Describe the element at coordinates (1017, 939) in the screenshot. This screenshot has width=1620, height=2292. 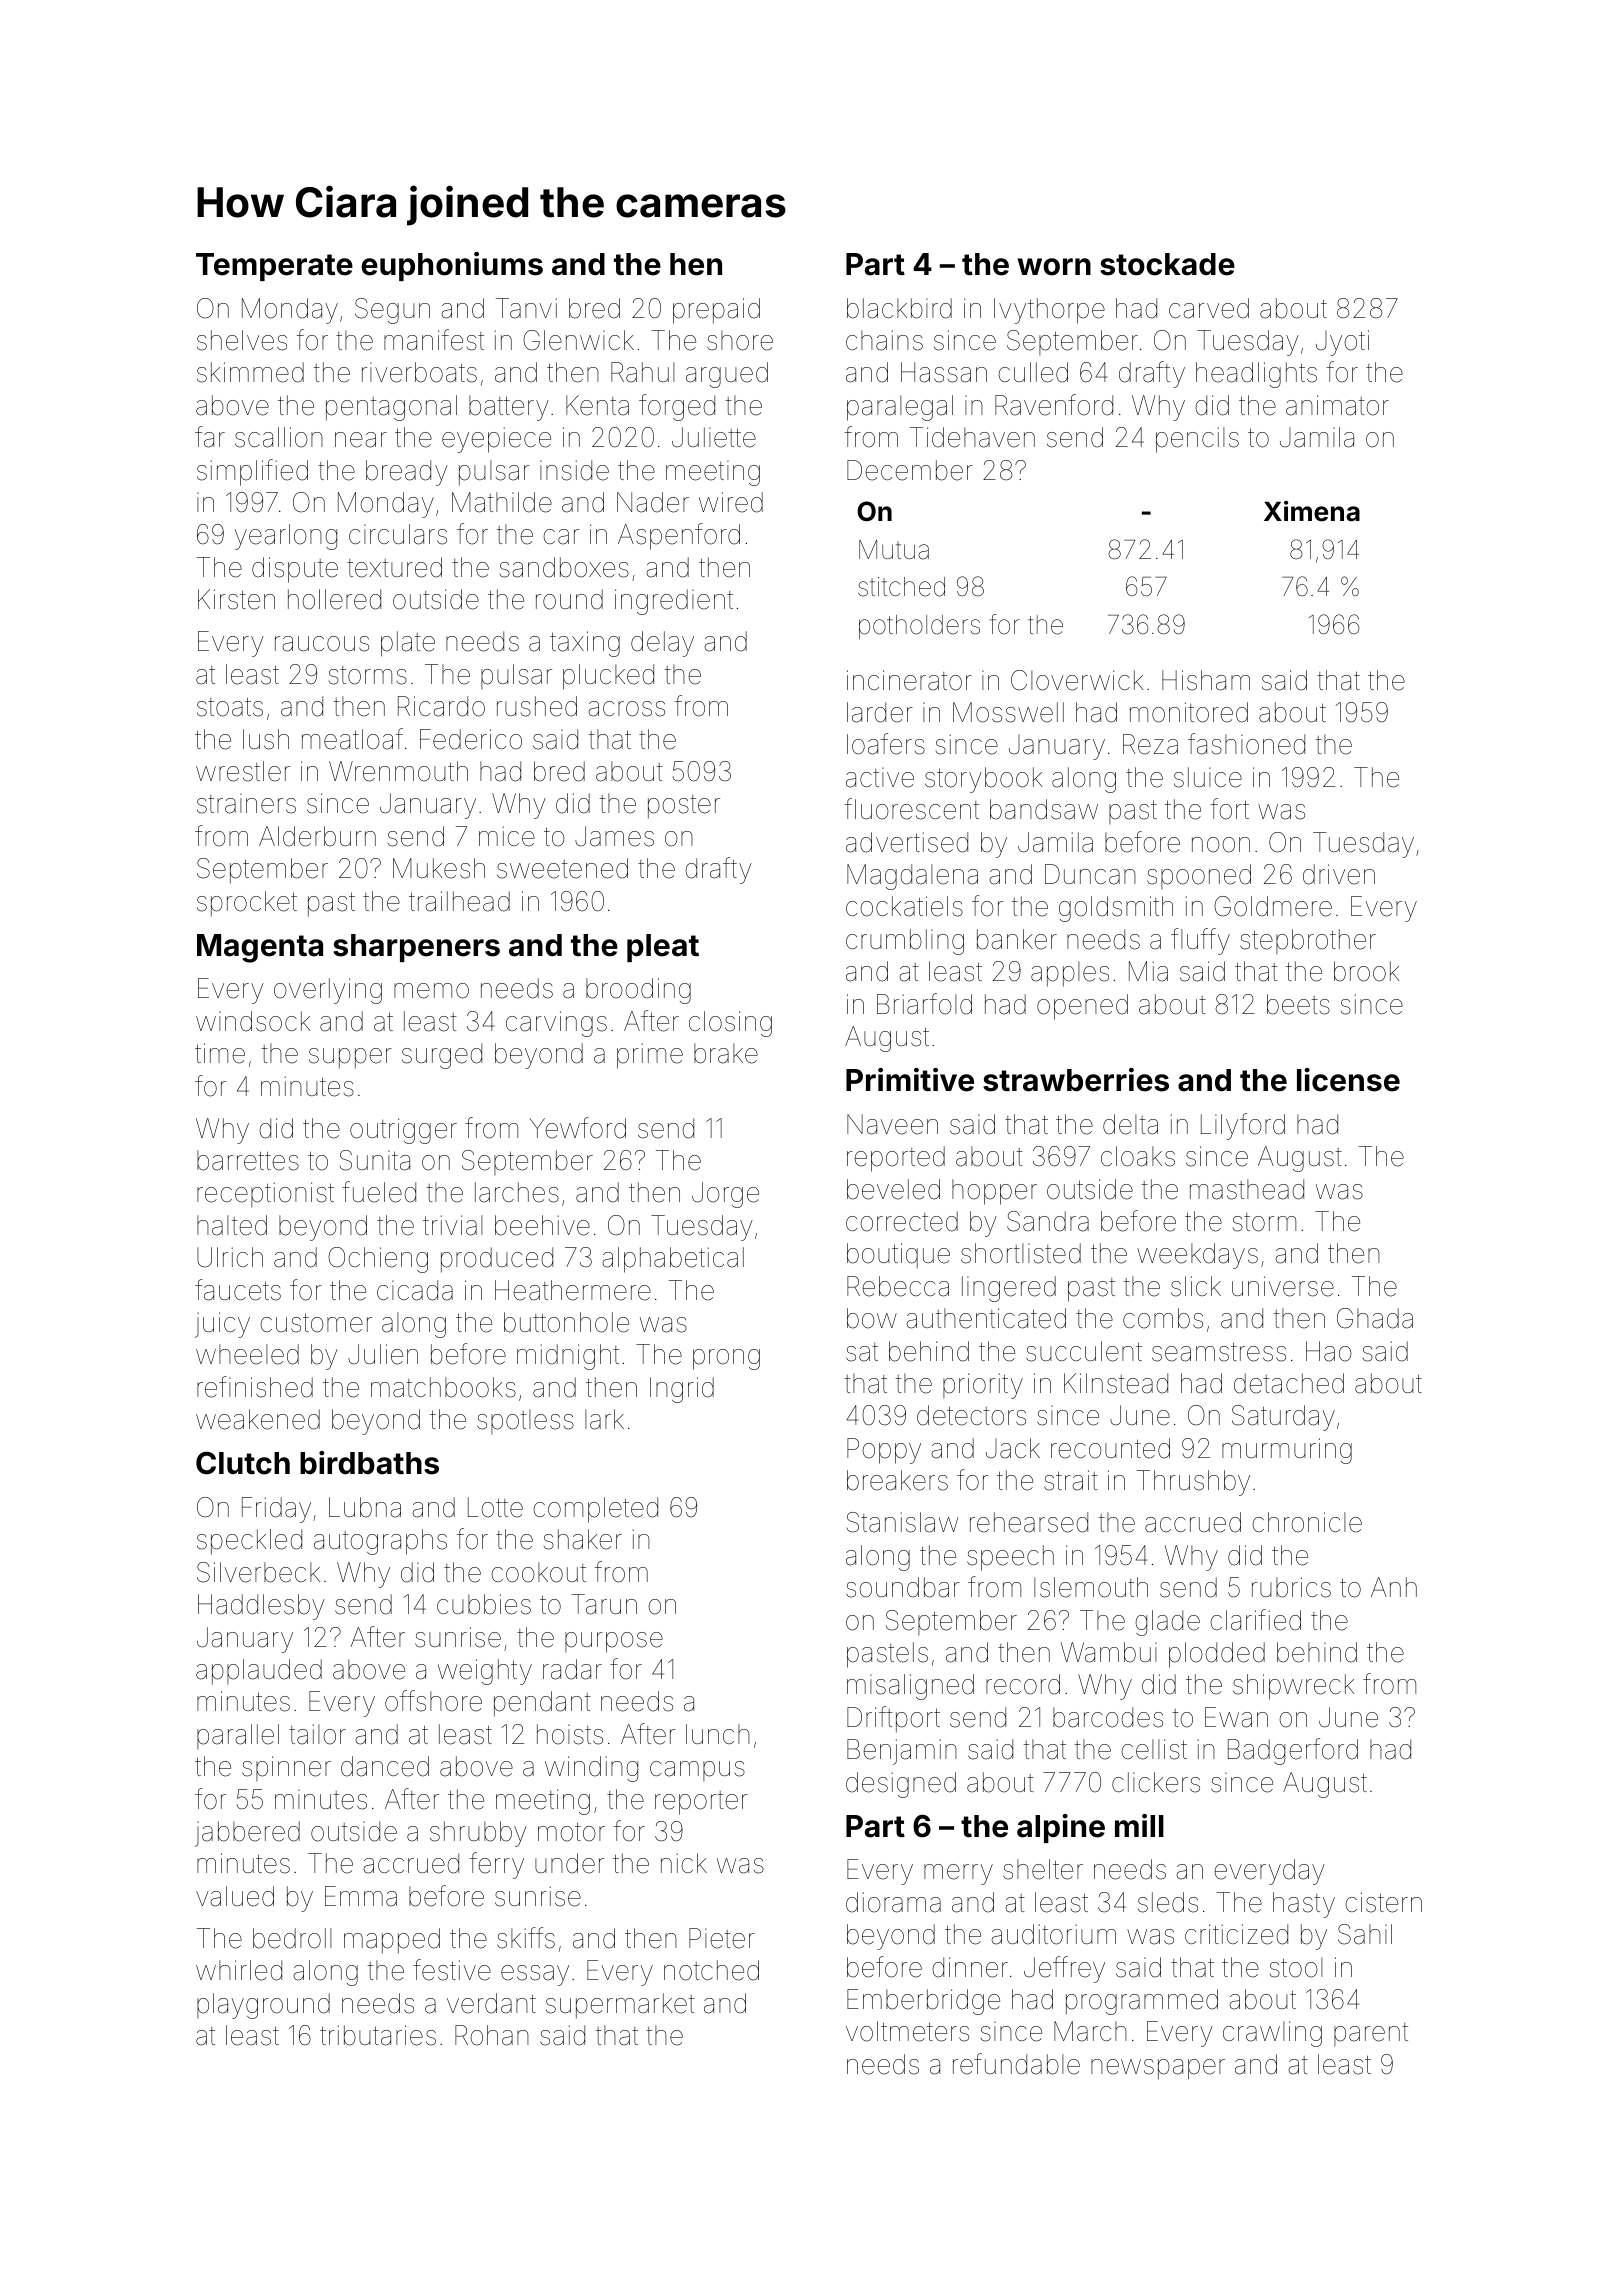
I see `banker` at that location.
